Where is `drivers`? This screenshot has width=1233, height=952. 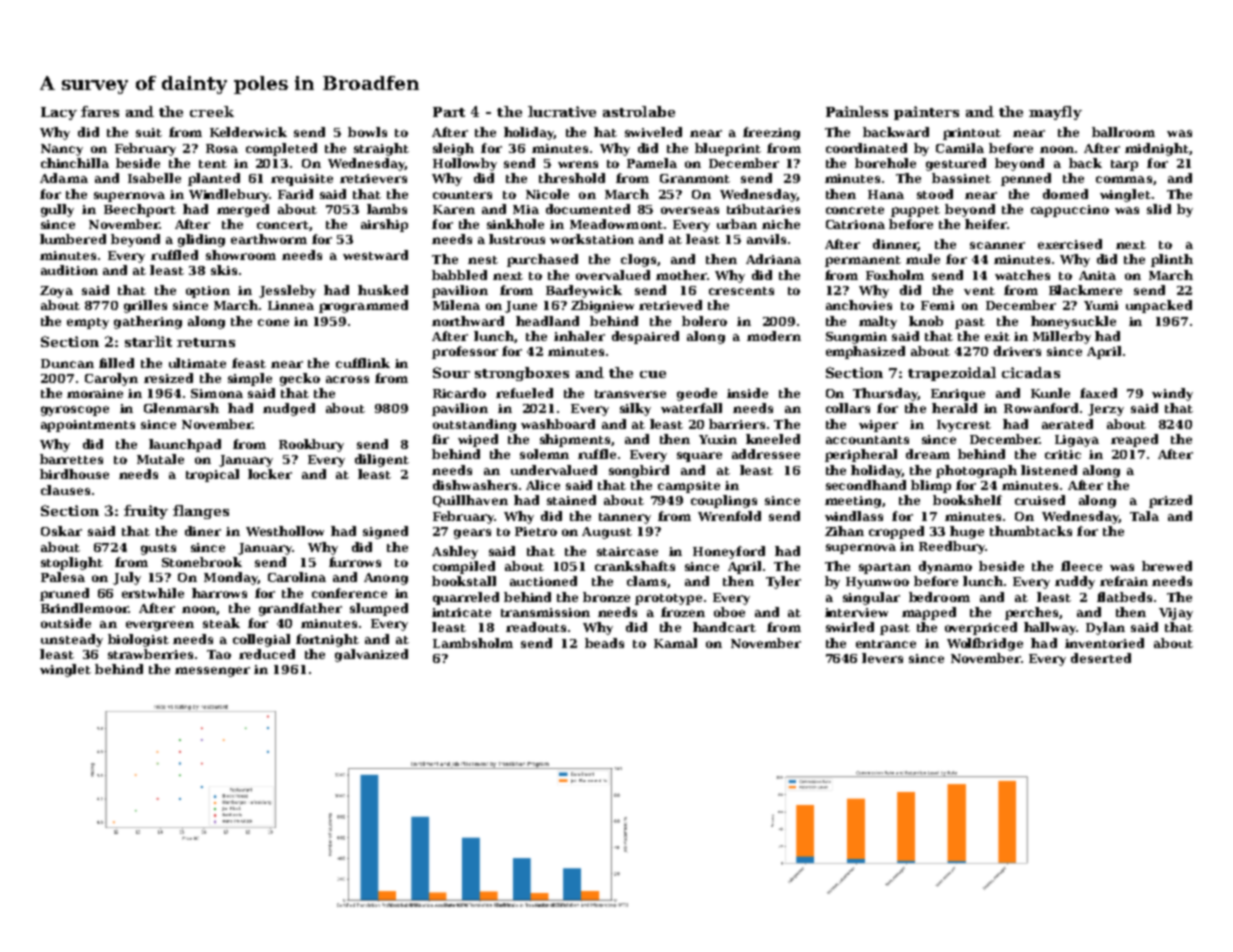 drivers is located at coordinates (1017, 351).
